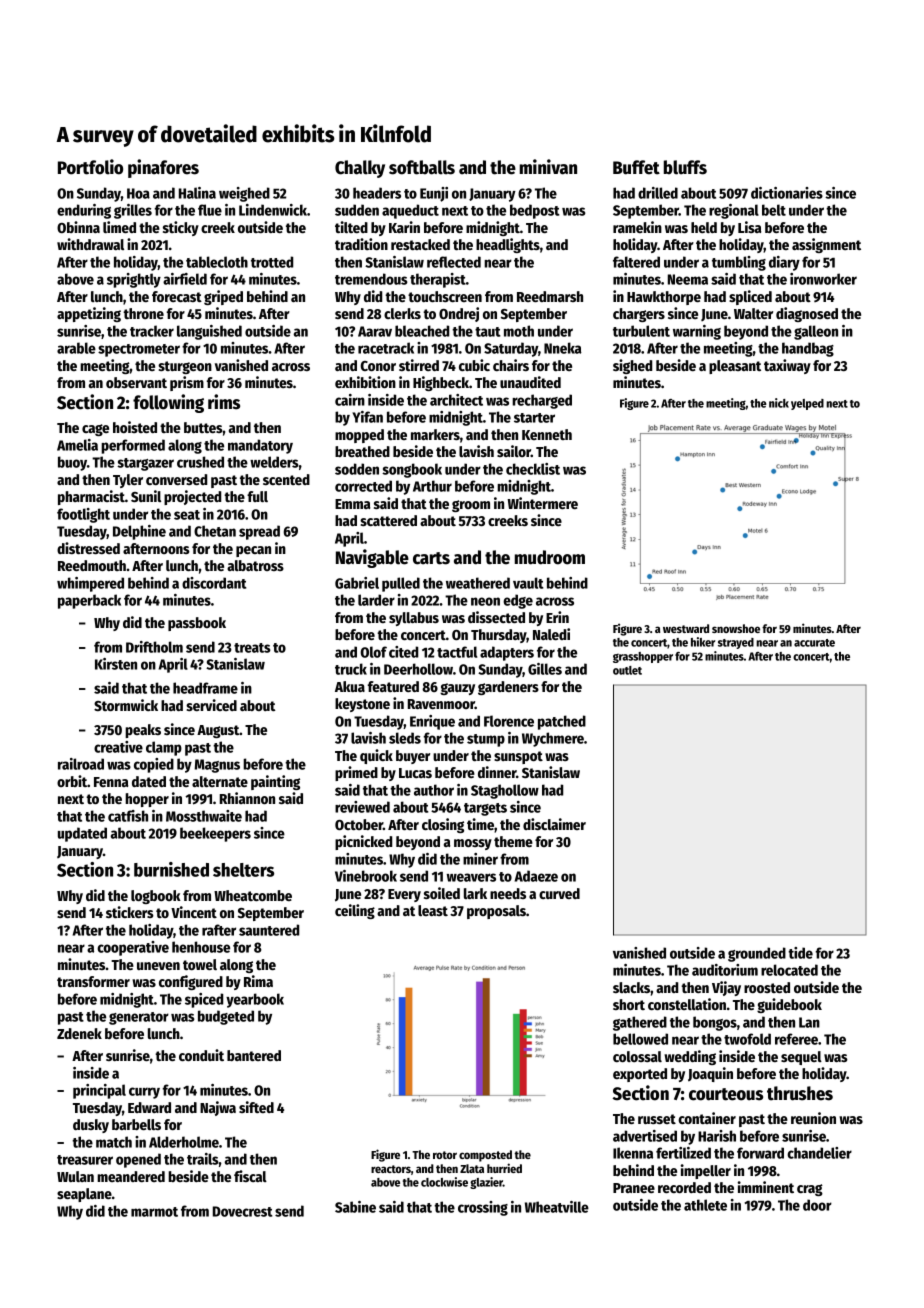 This screenshot has height=1308, width=924. What do you see at coordinates (75, 1176) in the screenshot?
I see `Wulan` at bounding box center [75, 1176].
